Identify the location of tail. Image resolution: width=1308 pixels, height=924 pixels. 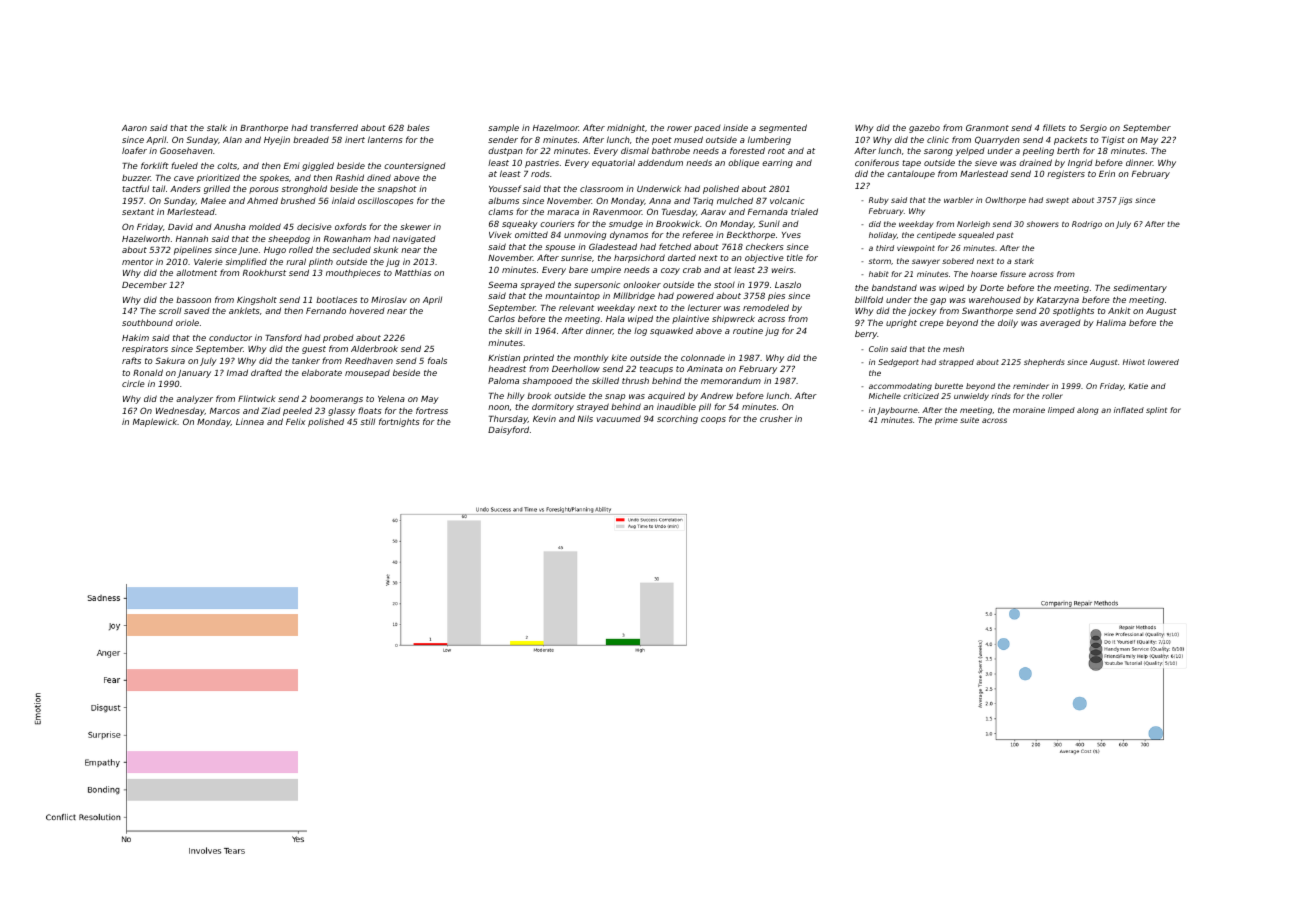
(158, 188).
